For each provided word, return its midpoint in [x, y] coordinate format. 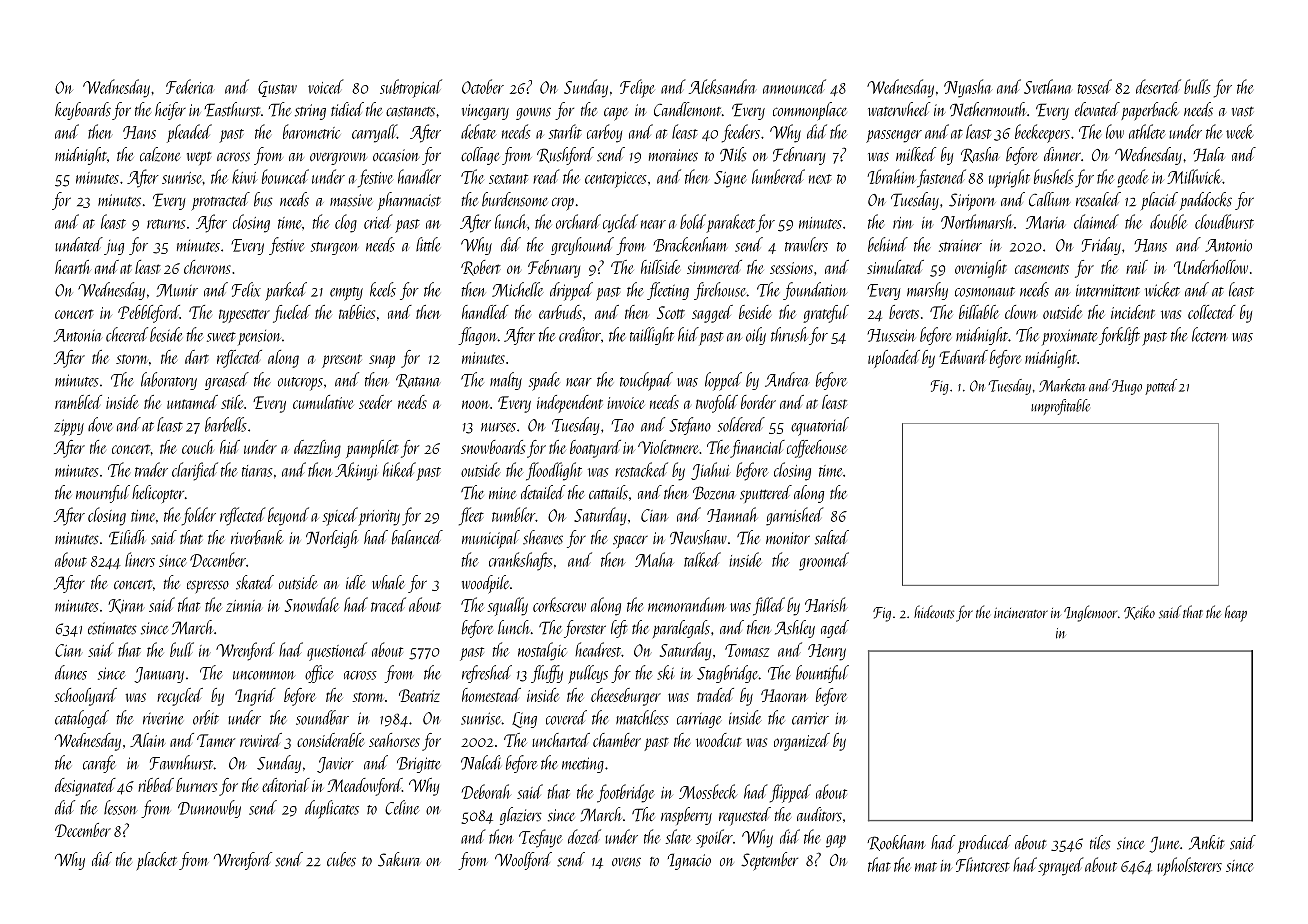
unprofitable [1060, 407]
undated [79, 244]
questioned [337, 651]
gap [836, 841]
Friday [1101, 246]
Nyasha [968, 88]
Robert [481, 268]
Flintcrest [983, 864]
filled [769, 606]
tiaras [257, 471]
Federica [189, 86]
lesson [121, 807]
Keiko [1139, 612]
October [483, 86]
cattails [608, 492]
